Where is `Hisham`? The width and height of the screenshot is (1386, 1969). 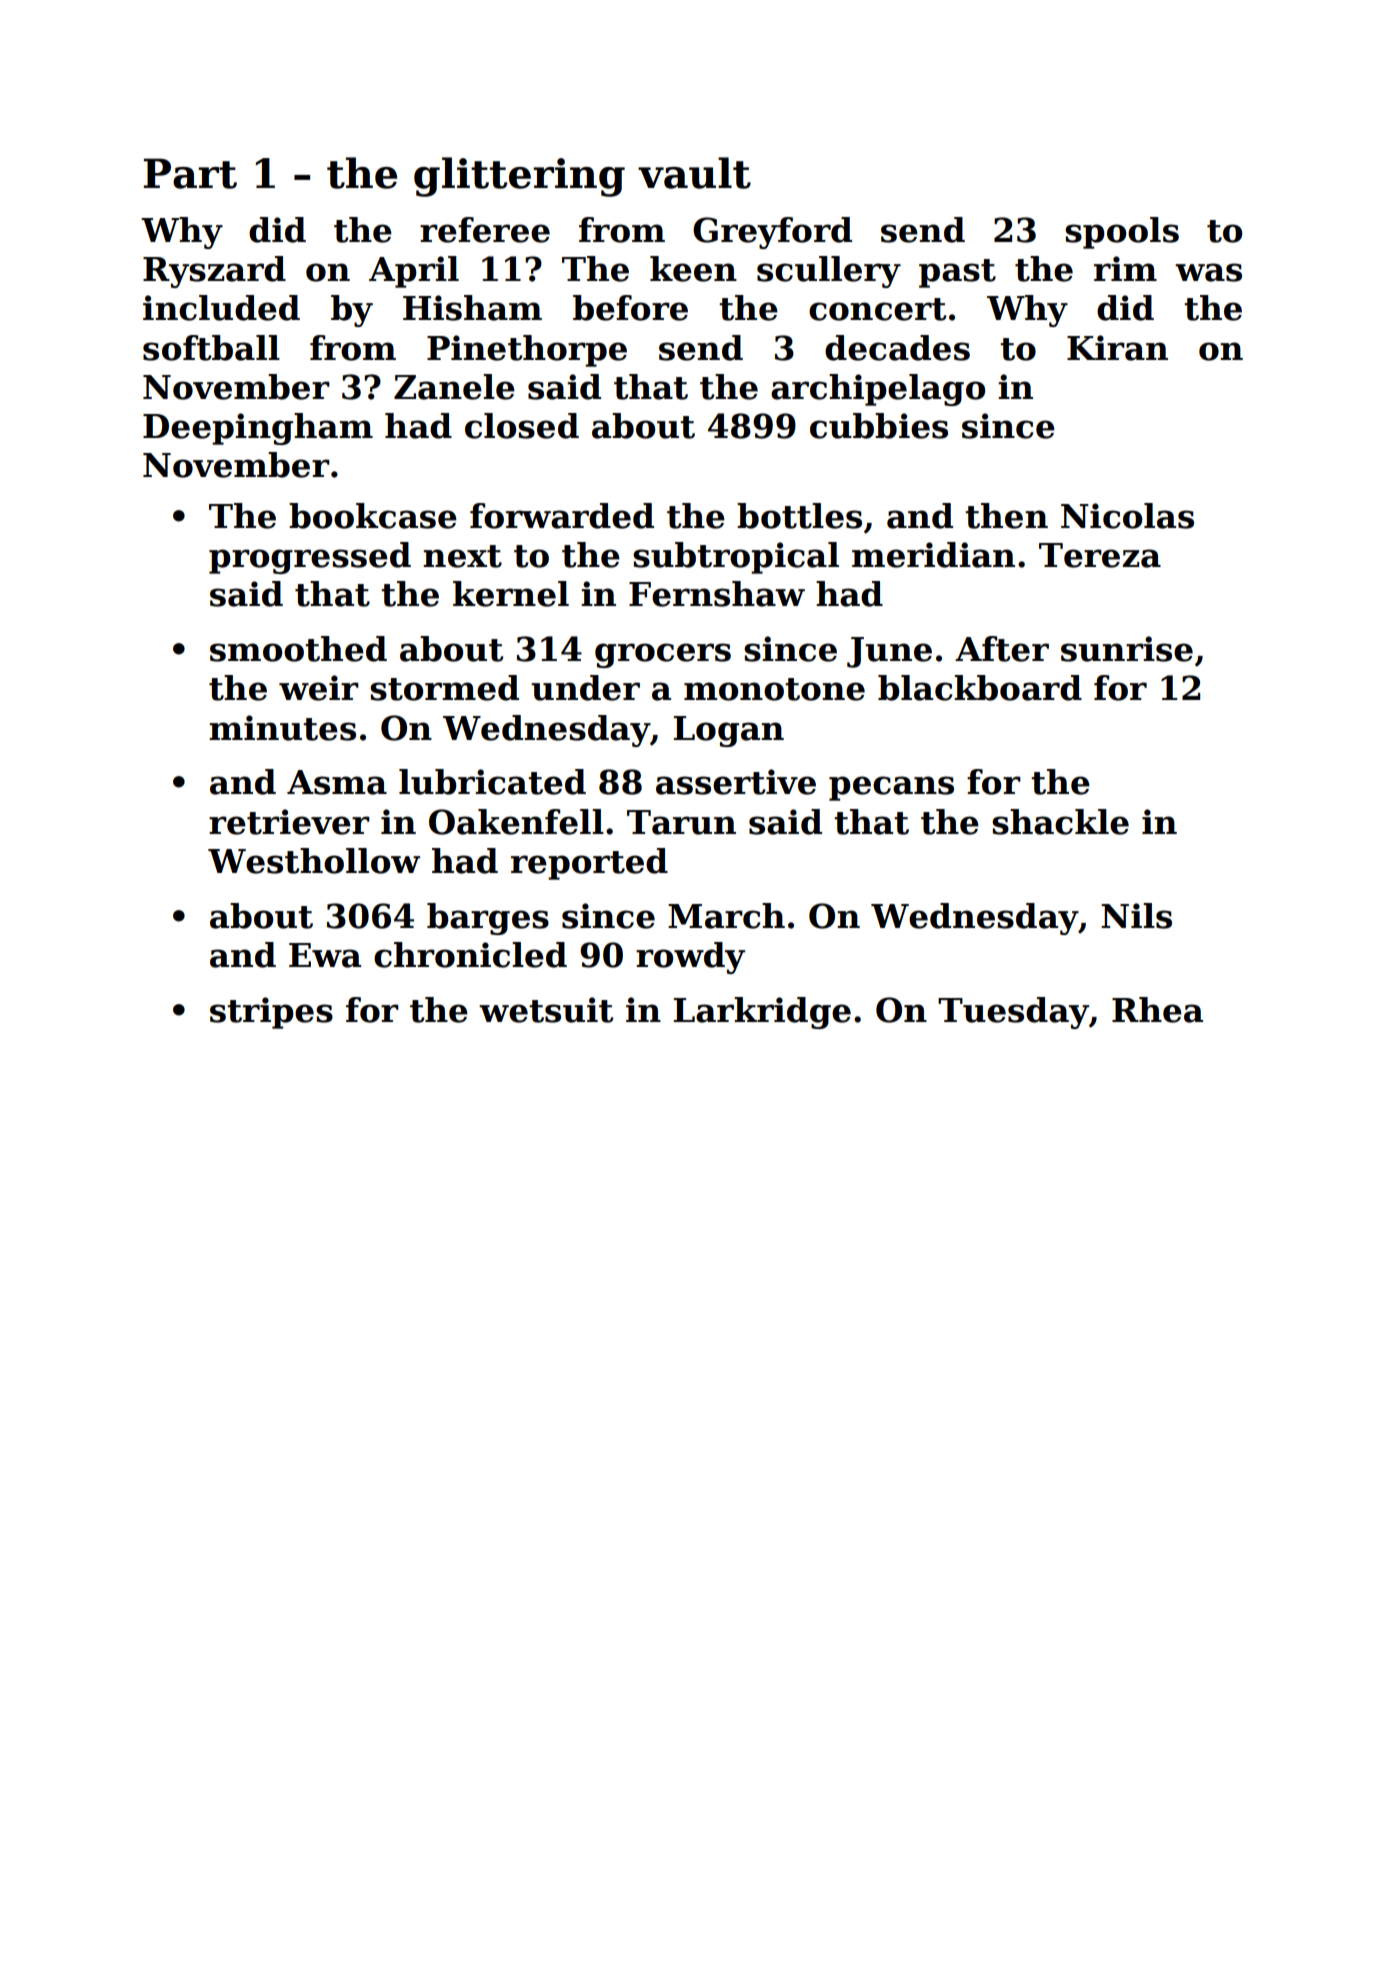
Hisham is located at coordinates (472, 308).
